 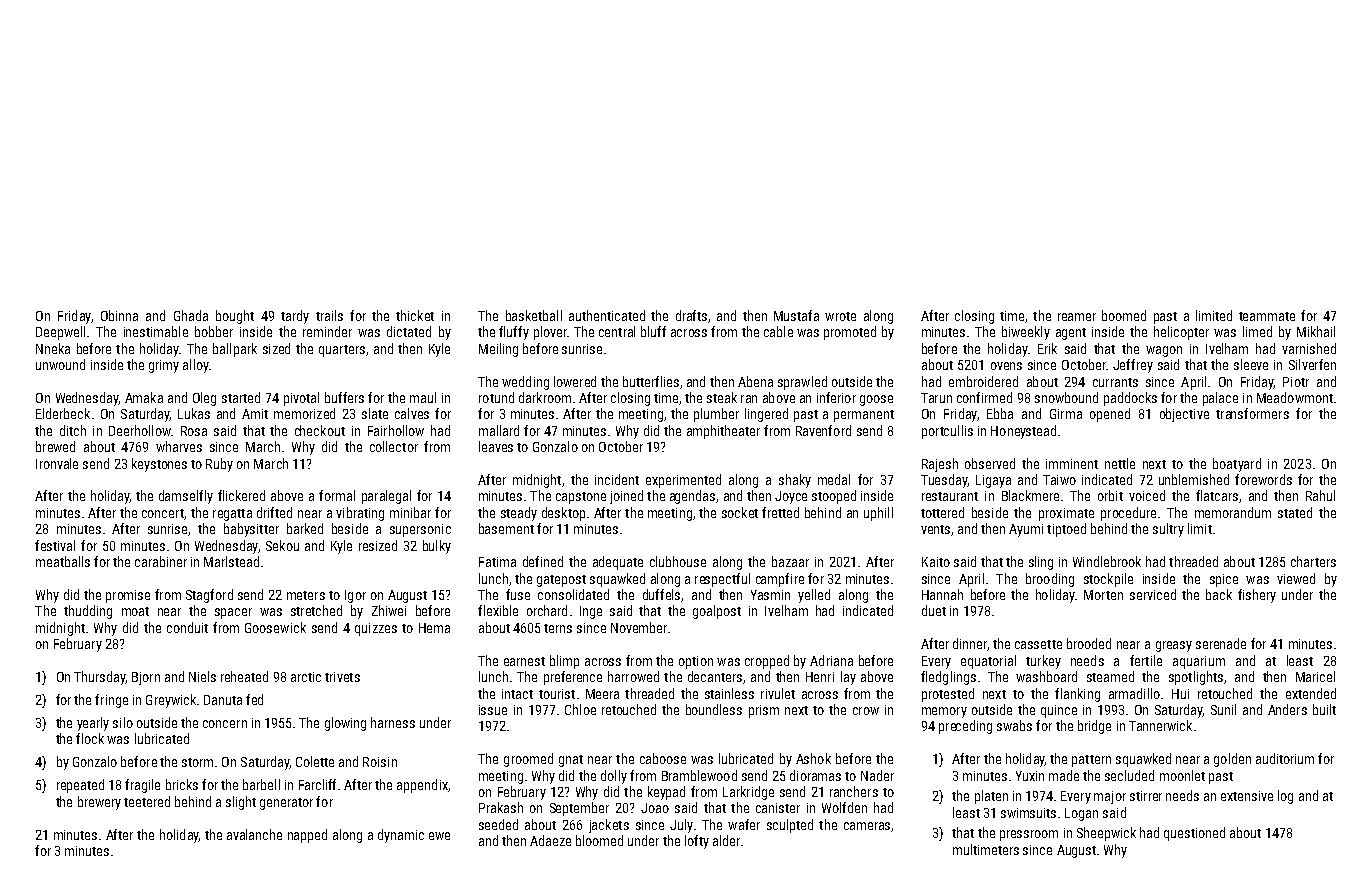 What do you see at coordinates (692, 497) in the document?
I see `agendas` at bounding box center [692, 497].
